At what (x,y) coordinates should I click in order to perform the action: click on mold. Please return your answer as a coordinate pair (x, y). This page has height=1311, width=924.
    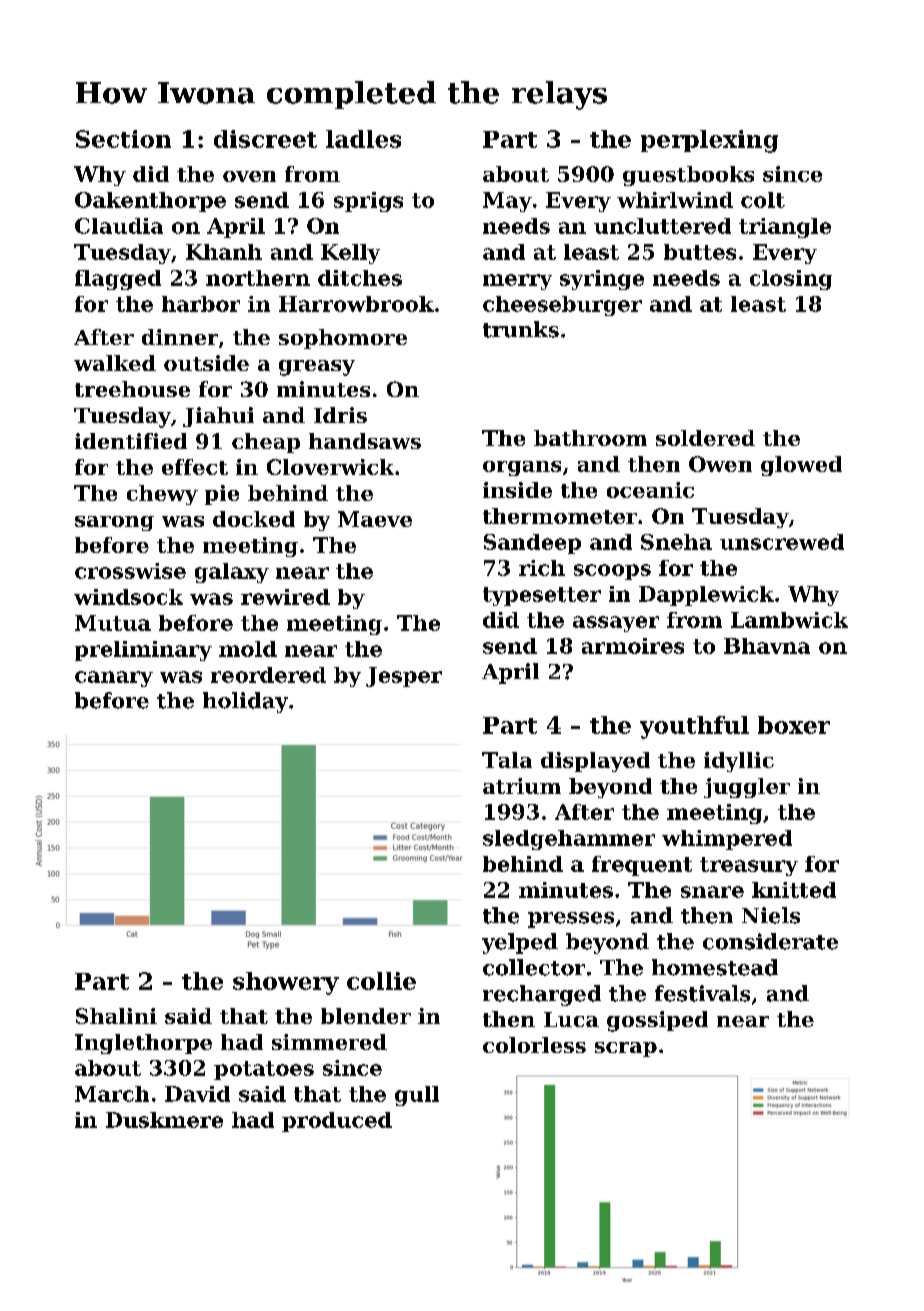
    Looking at the image, I should click on (248, 649).
